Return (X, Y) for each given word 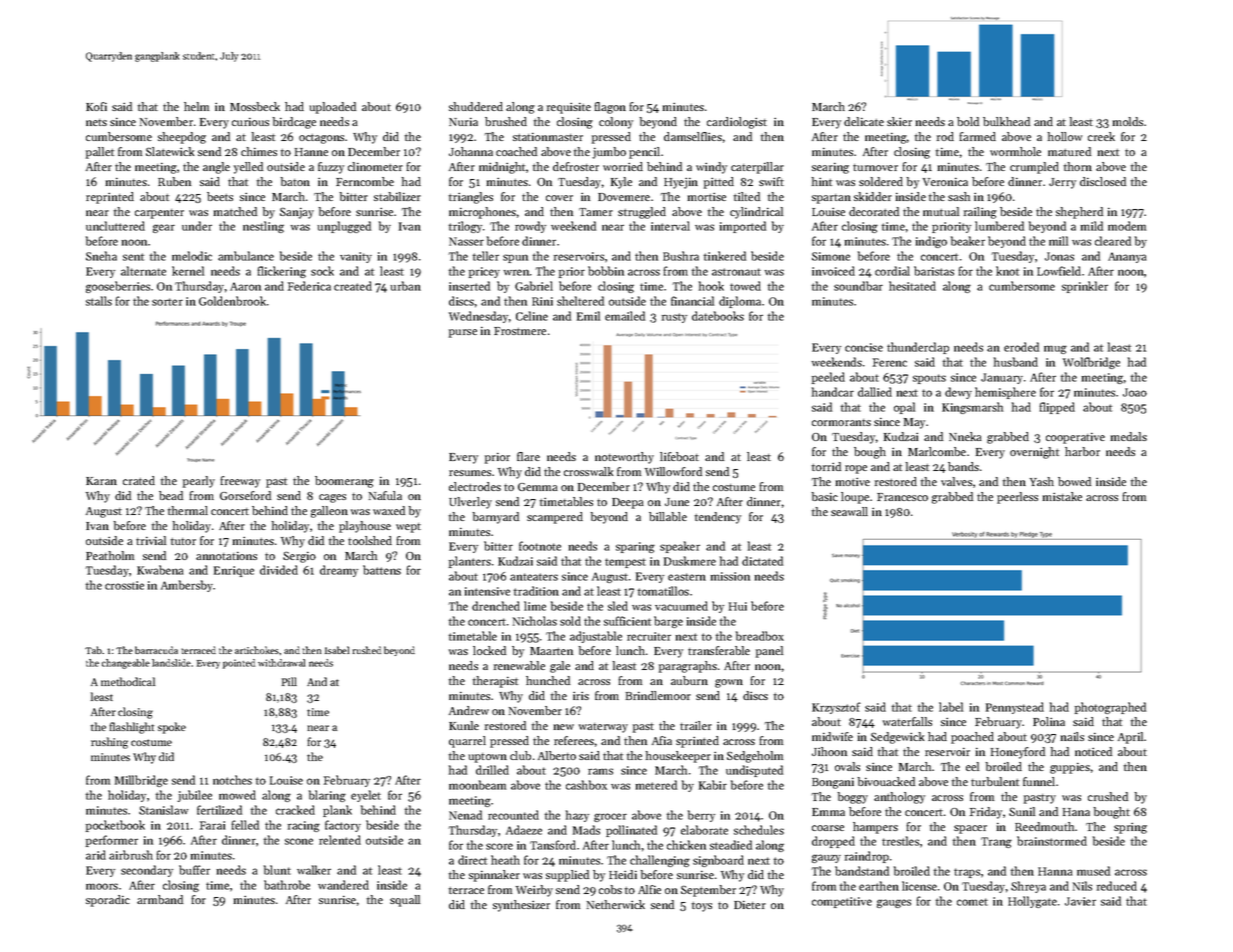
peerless (1017, 498)
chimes (259, 151)
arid (96, 855)
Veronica (945, 181)
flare (528, 456)
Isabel (337, 650)
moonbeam (477, 785)
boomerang (344, 482)
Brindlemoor (658, 695)
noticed (1093, 751)
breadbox (760, 636)
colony (616, 123)
